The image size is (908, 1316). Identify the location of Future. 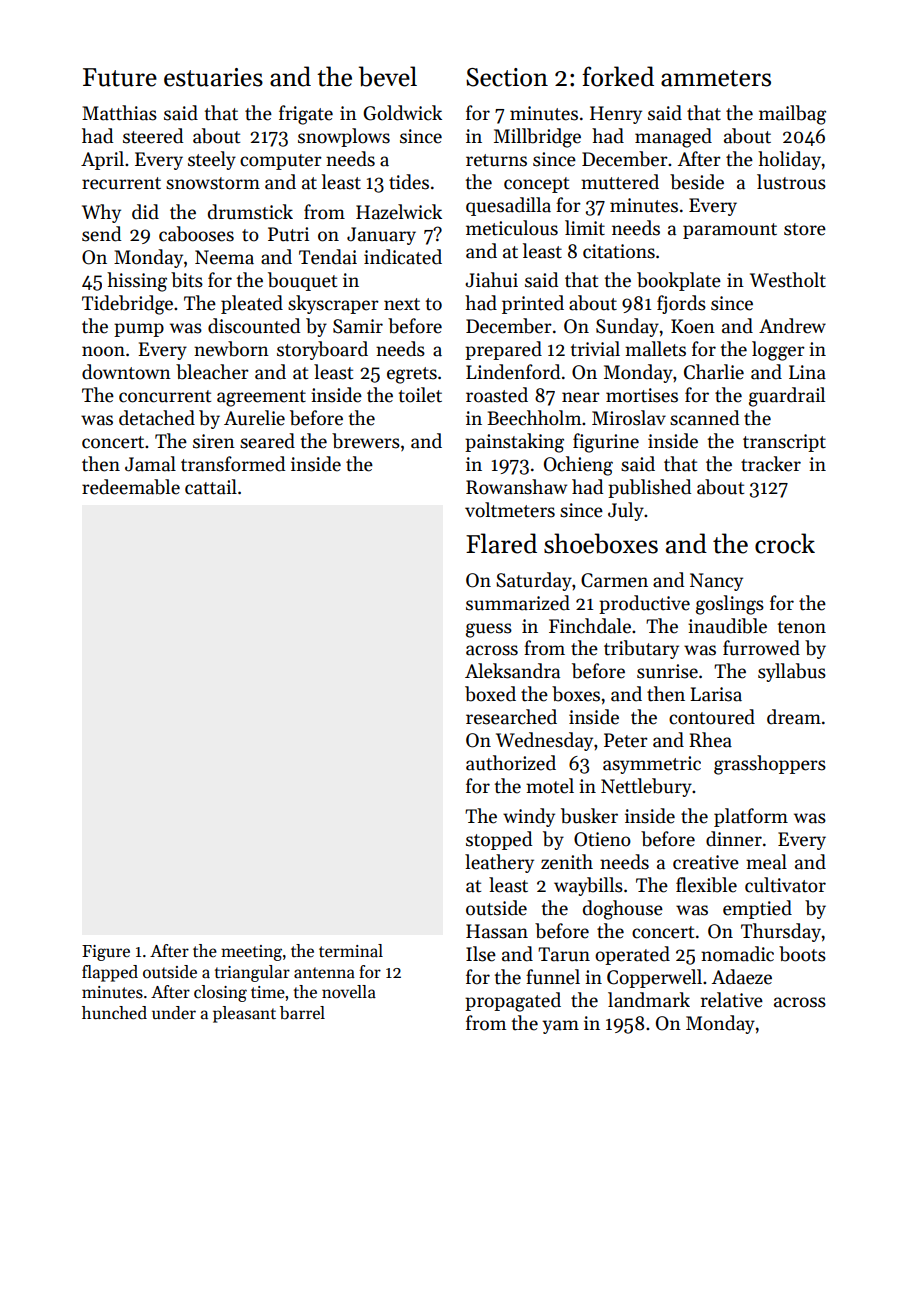
(120, 77).
